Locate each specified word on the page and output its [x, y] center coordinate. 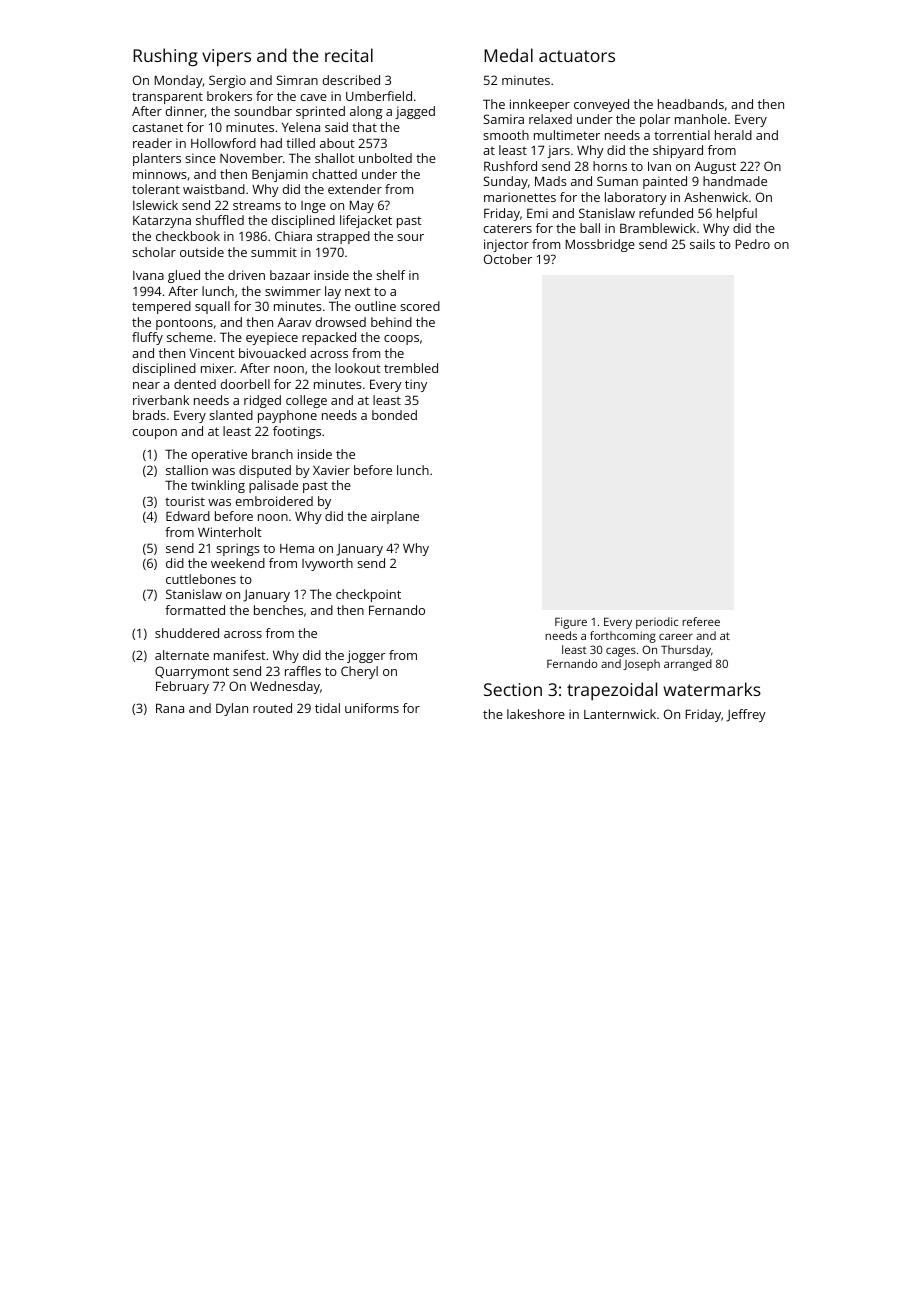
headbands [691, 104]
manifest [240, 655]
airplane [395, 517]
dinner [185, 112]
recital [349, 55]
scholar [154, 252]
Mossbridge [600, 245]
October [508, 259]
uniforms [372, 708]
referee [701, 621]
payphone [287, 416]
